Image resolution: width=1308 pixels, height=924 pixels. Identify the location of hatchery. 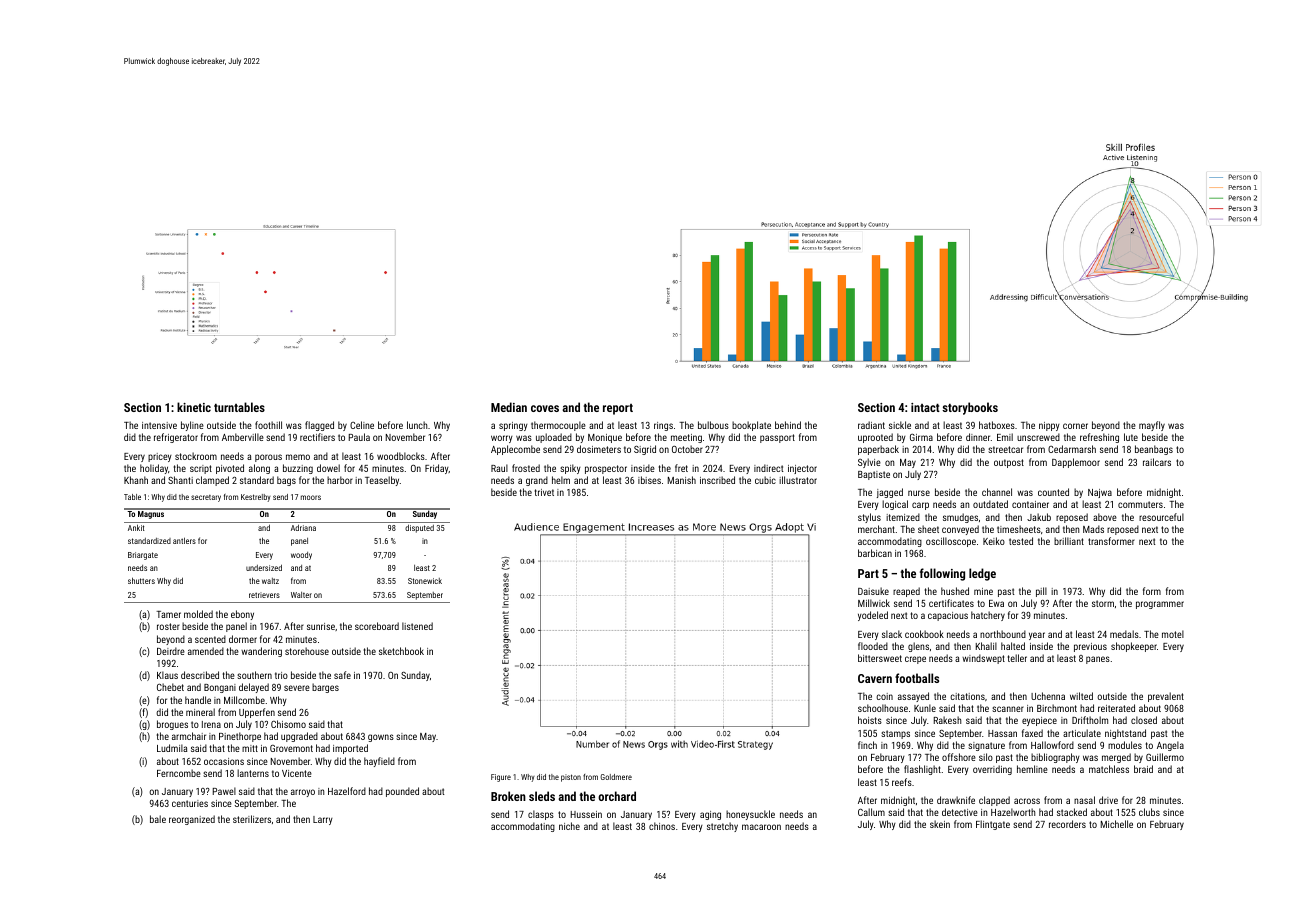
(988, 616).
